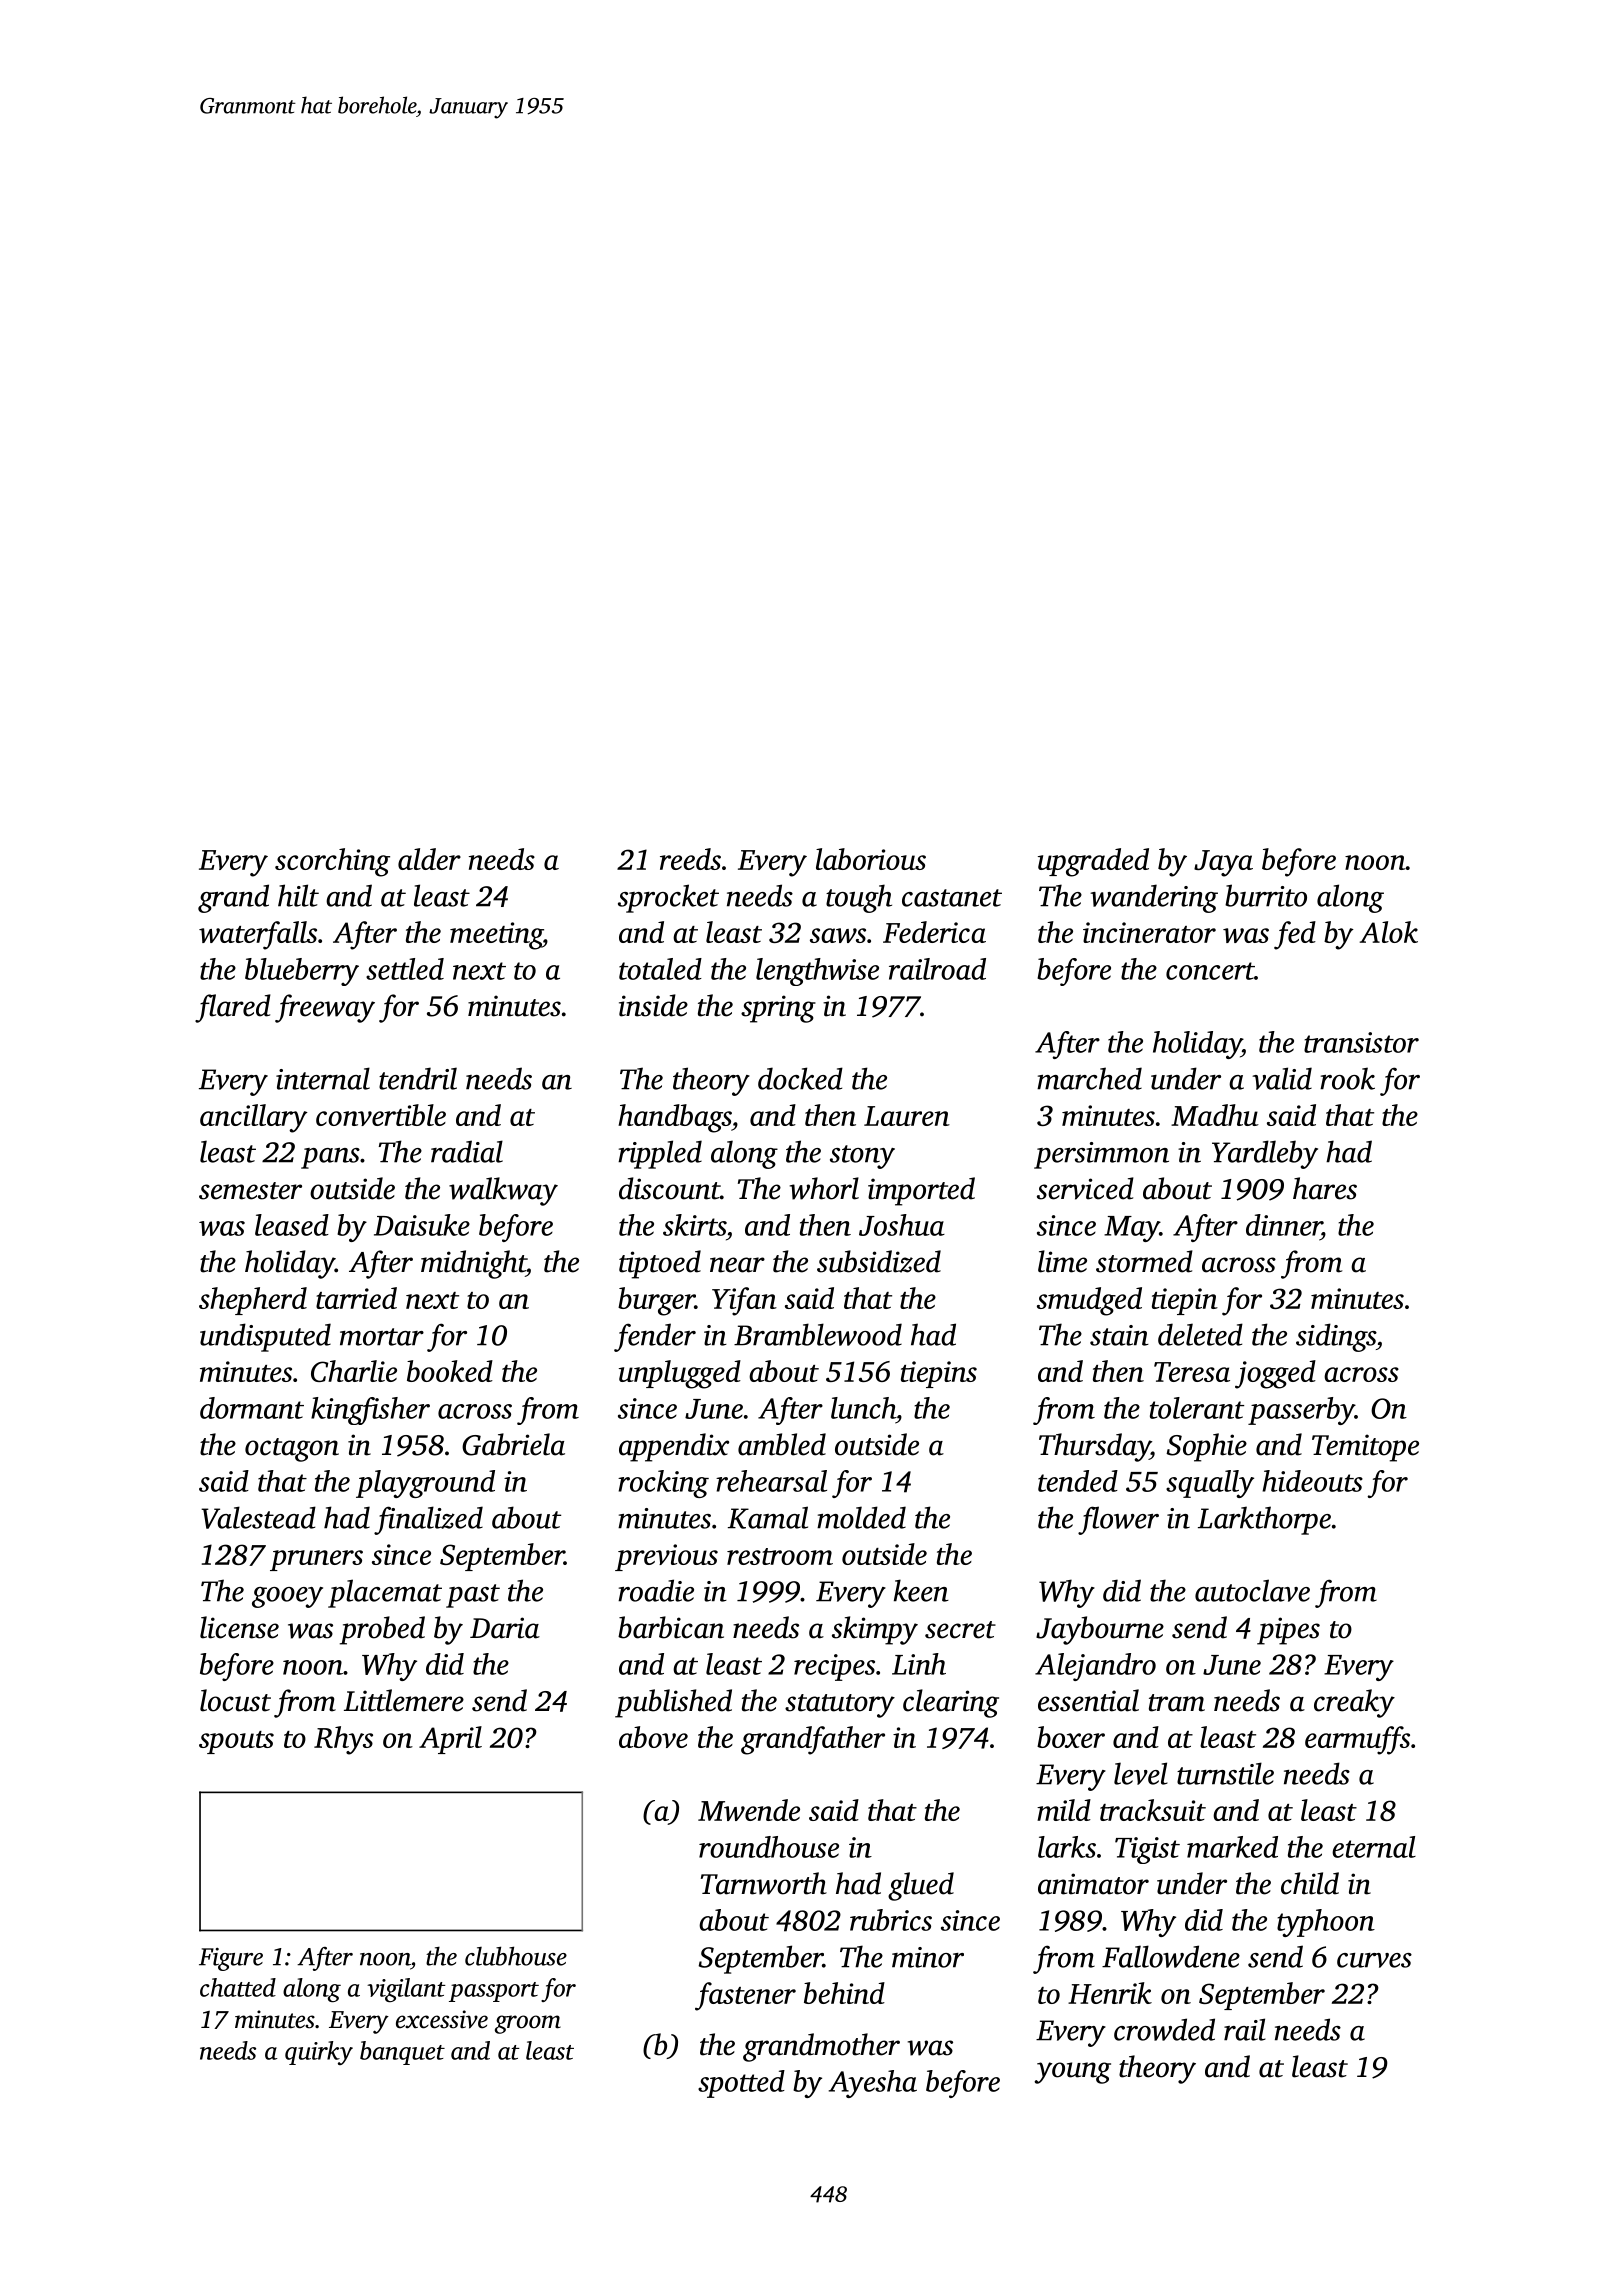 This image has height=2292, width=1620. What do you see at coordinates (1223, 863) in the image?
I see `Jaya` at bounding box center [1223, 863].
